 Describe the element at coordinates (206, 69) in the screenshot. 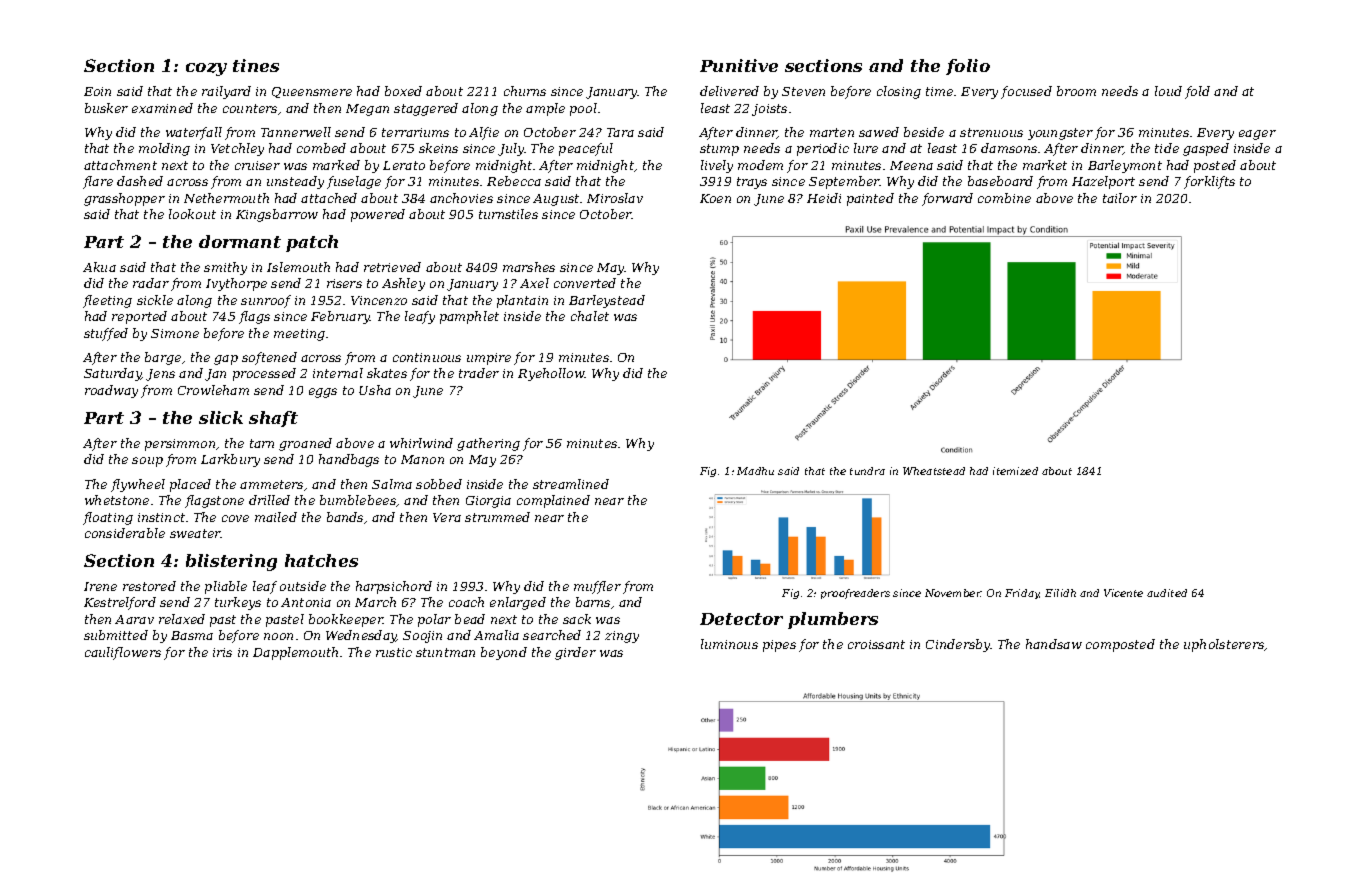

I see `cozy` at that location.
